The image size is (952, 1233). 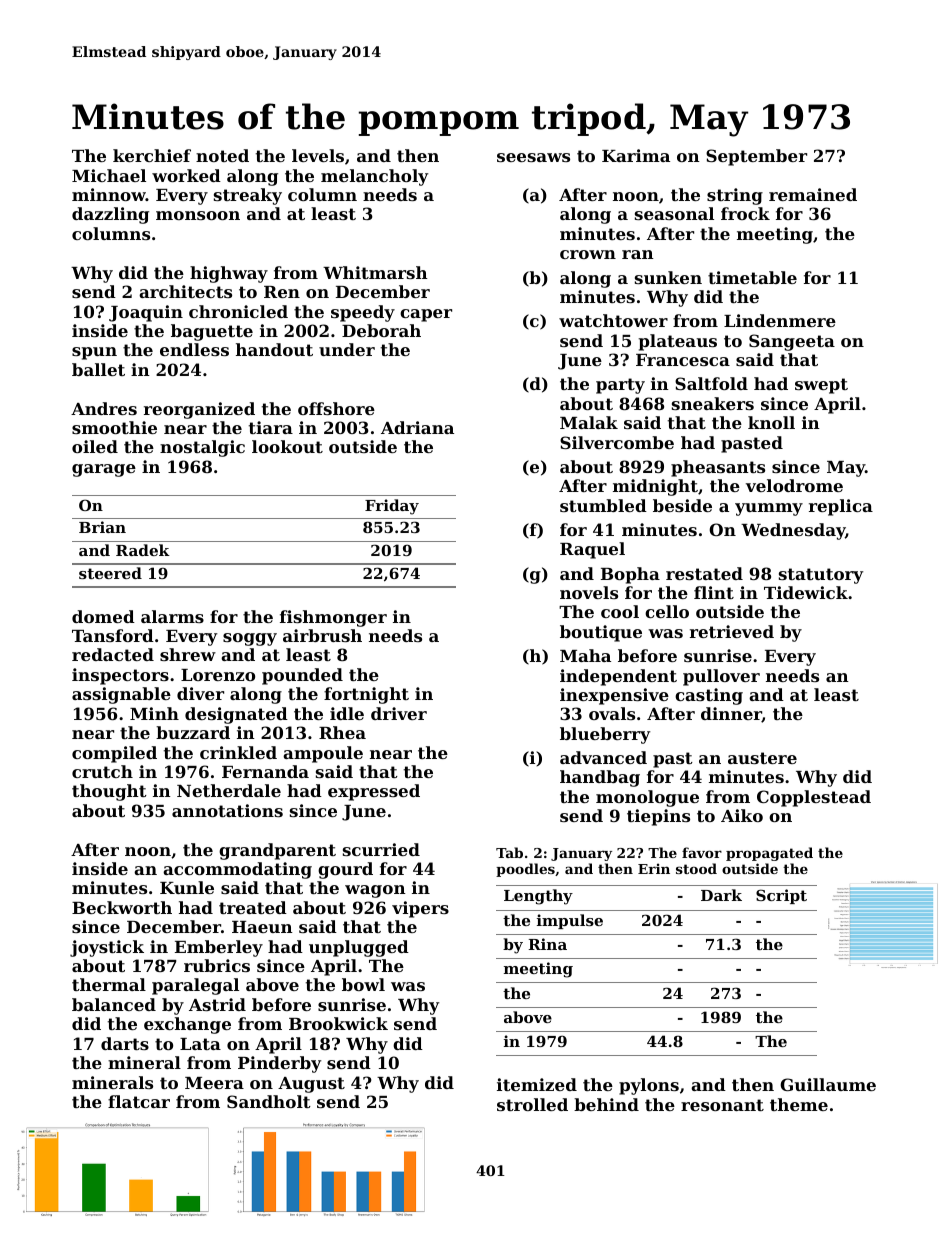 What do you see at coordinates (636, 155) in the document?
I see `Karima` at bounding box center [636, 155].
